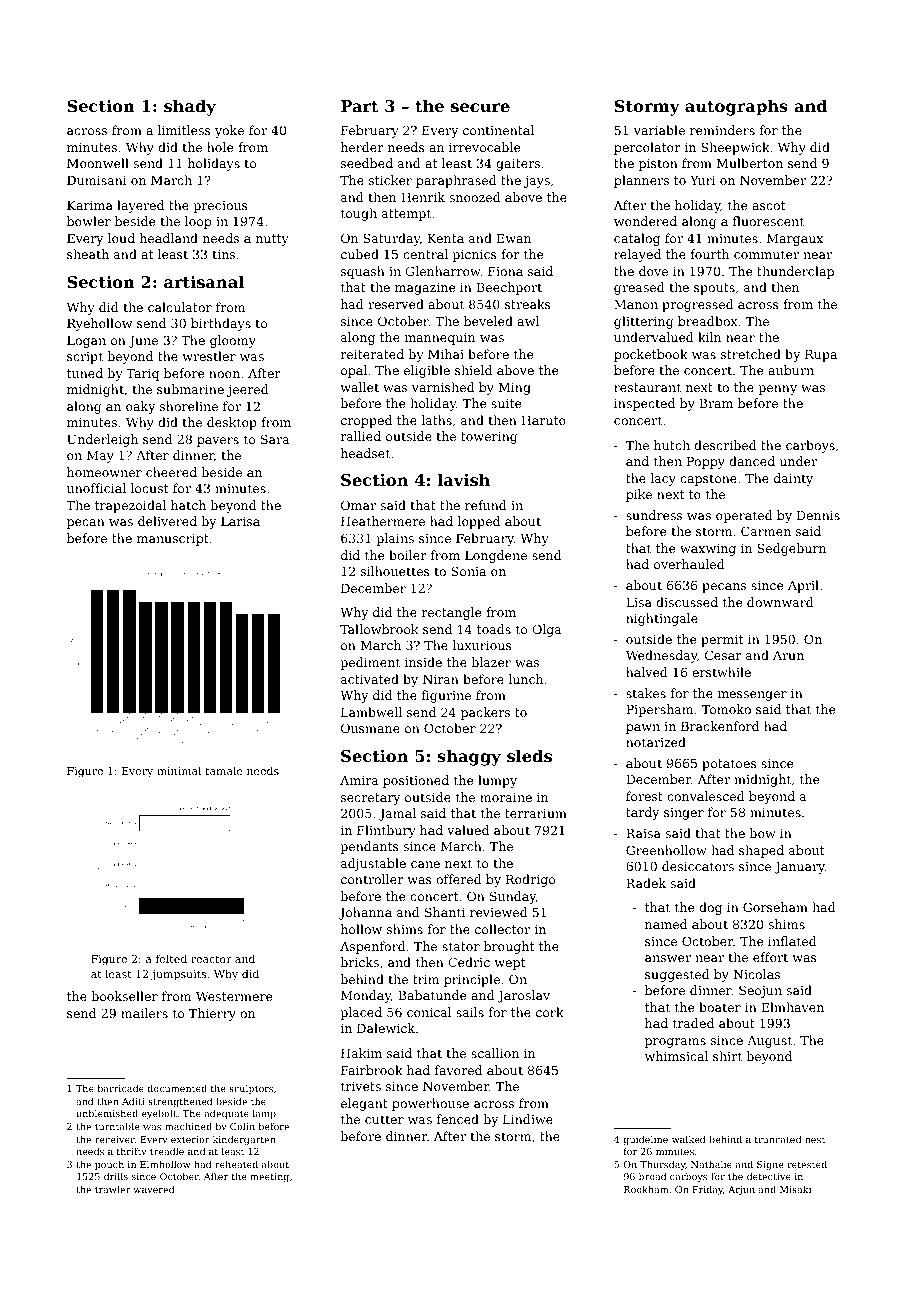  I want to click on variable, so click(659, 130).
